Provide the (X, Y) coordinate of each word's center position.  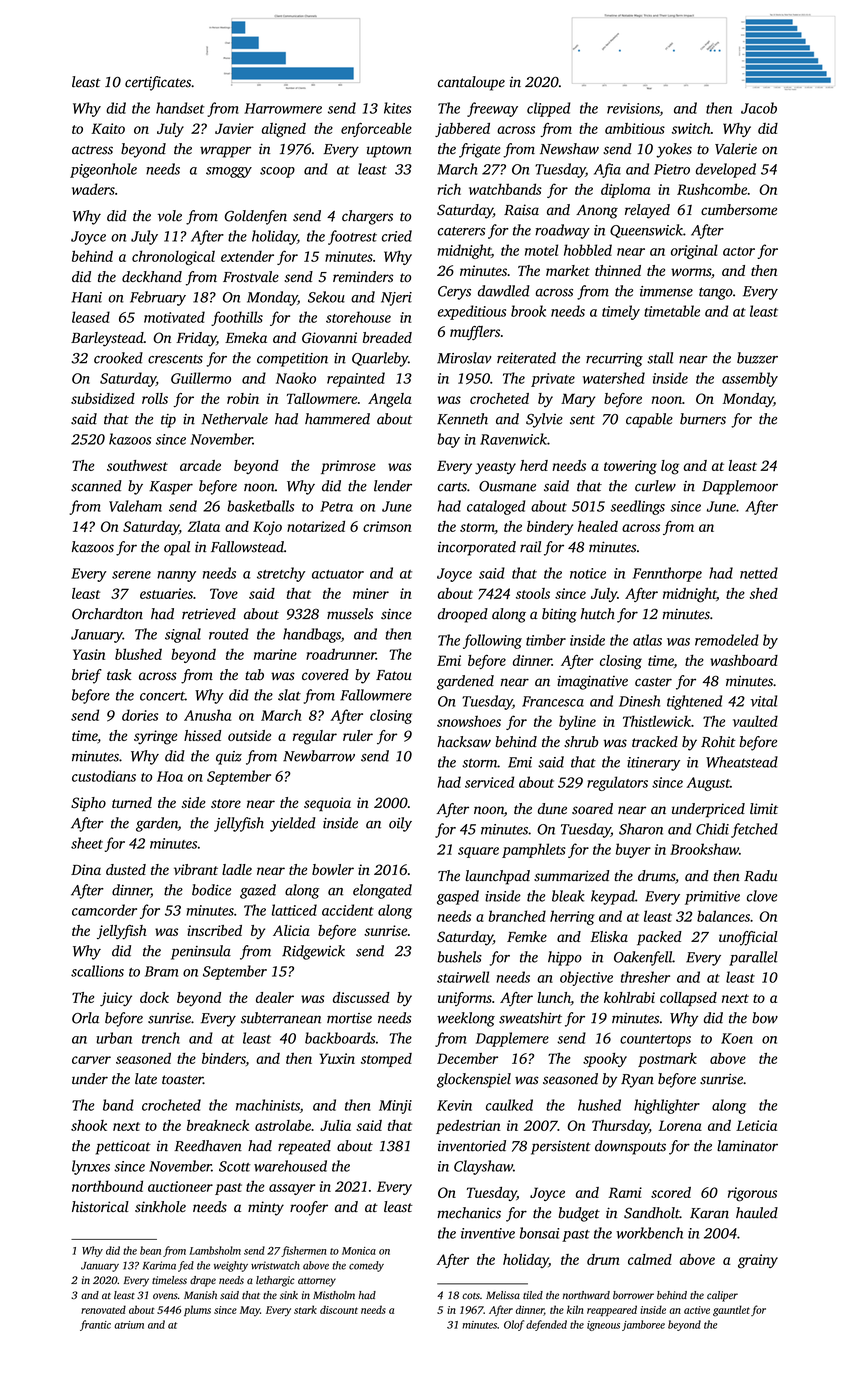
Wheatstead (742, 762)
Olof (514, 1325)
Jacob (759, 108)
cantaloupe (471, 83)
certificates (158, 83)
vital (764, 701)
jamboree (643, 1325)
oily (400, 824)
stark (305, 1309)
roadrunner (341, 654)
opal (177, 548)
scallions (97, 971)
